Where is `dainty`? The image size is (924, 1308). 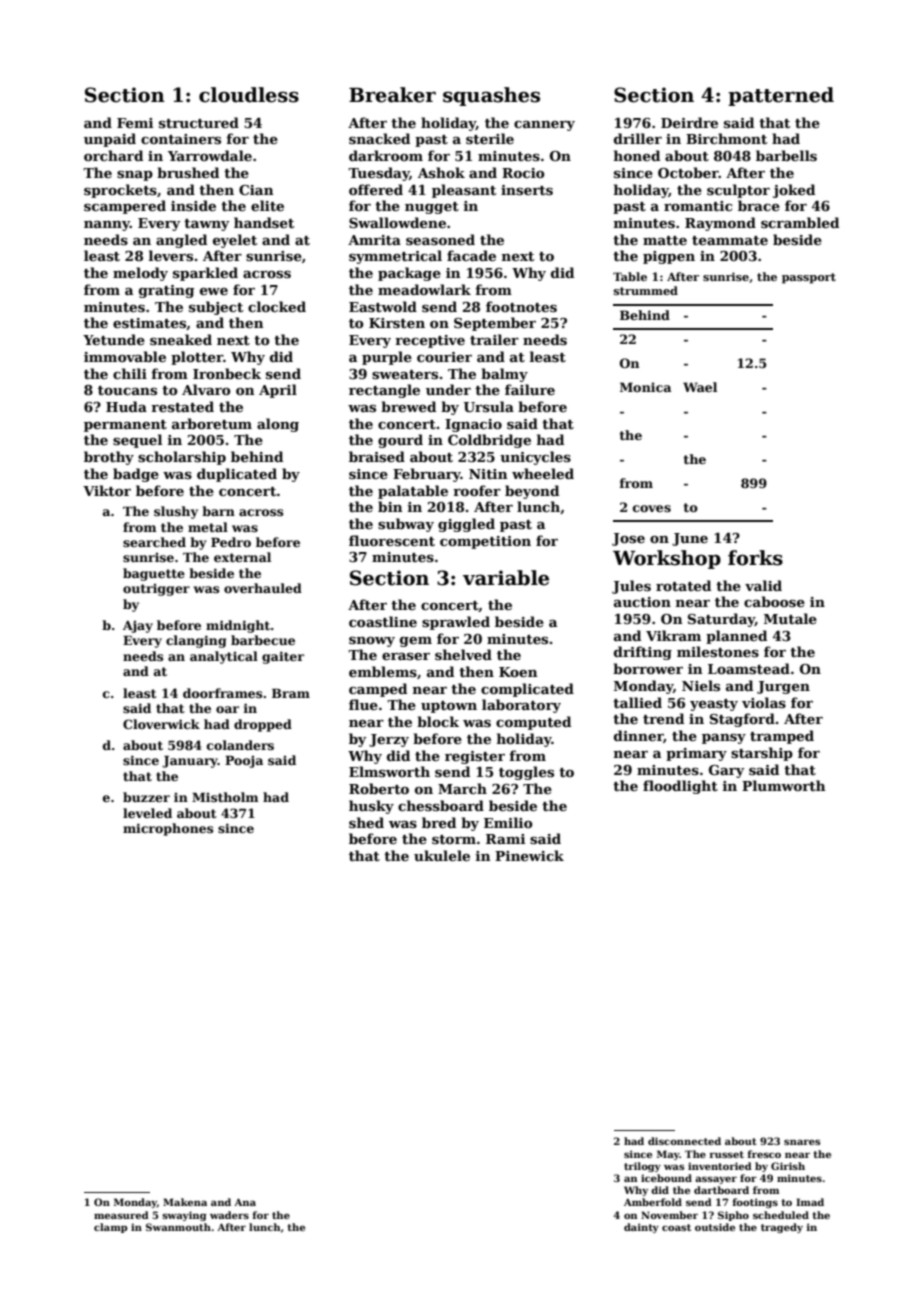 dainty is located at coordinates (641, 1228).
